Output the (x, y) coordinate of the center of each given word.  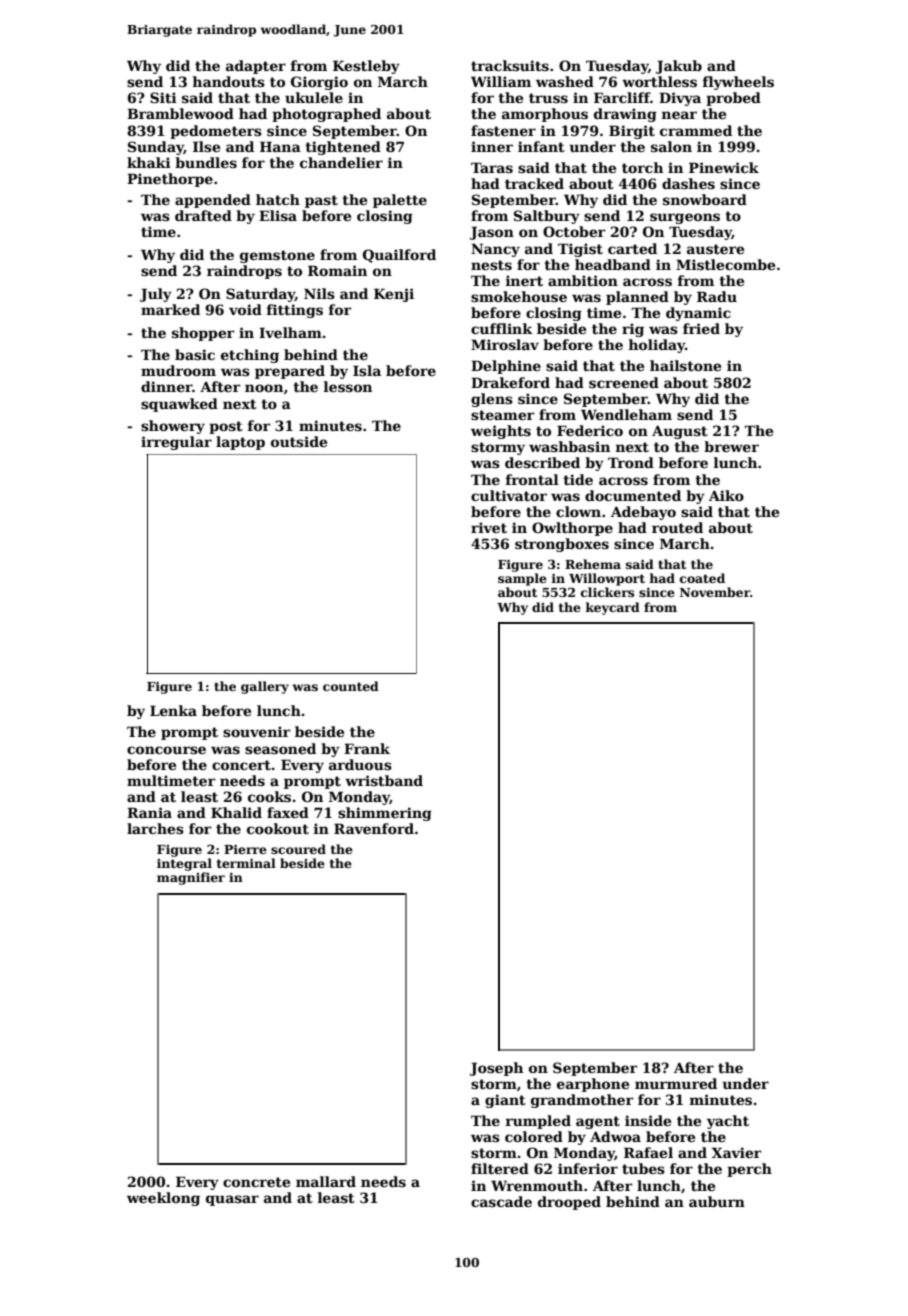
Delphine (506, 367)
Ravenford (374, 828)
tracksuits (510, 65)
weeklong (163, 1199)
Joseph (496, 1069)
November (715, 592)
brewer (731, 446)
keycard (612, 608)
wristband (384, 780)
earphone (593, 1085)
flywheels (738, 83)
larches (155, 828)
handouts (228, 81)
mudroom (178, 370)
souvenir (256, 731)
